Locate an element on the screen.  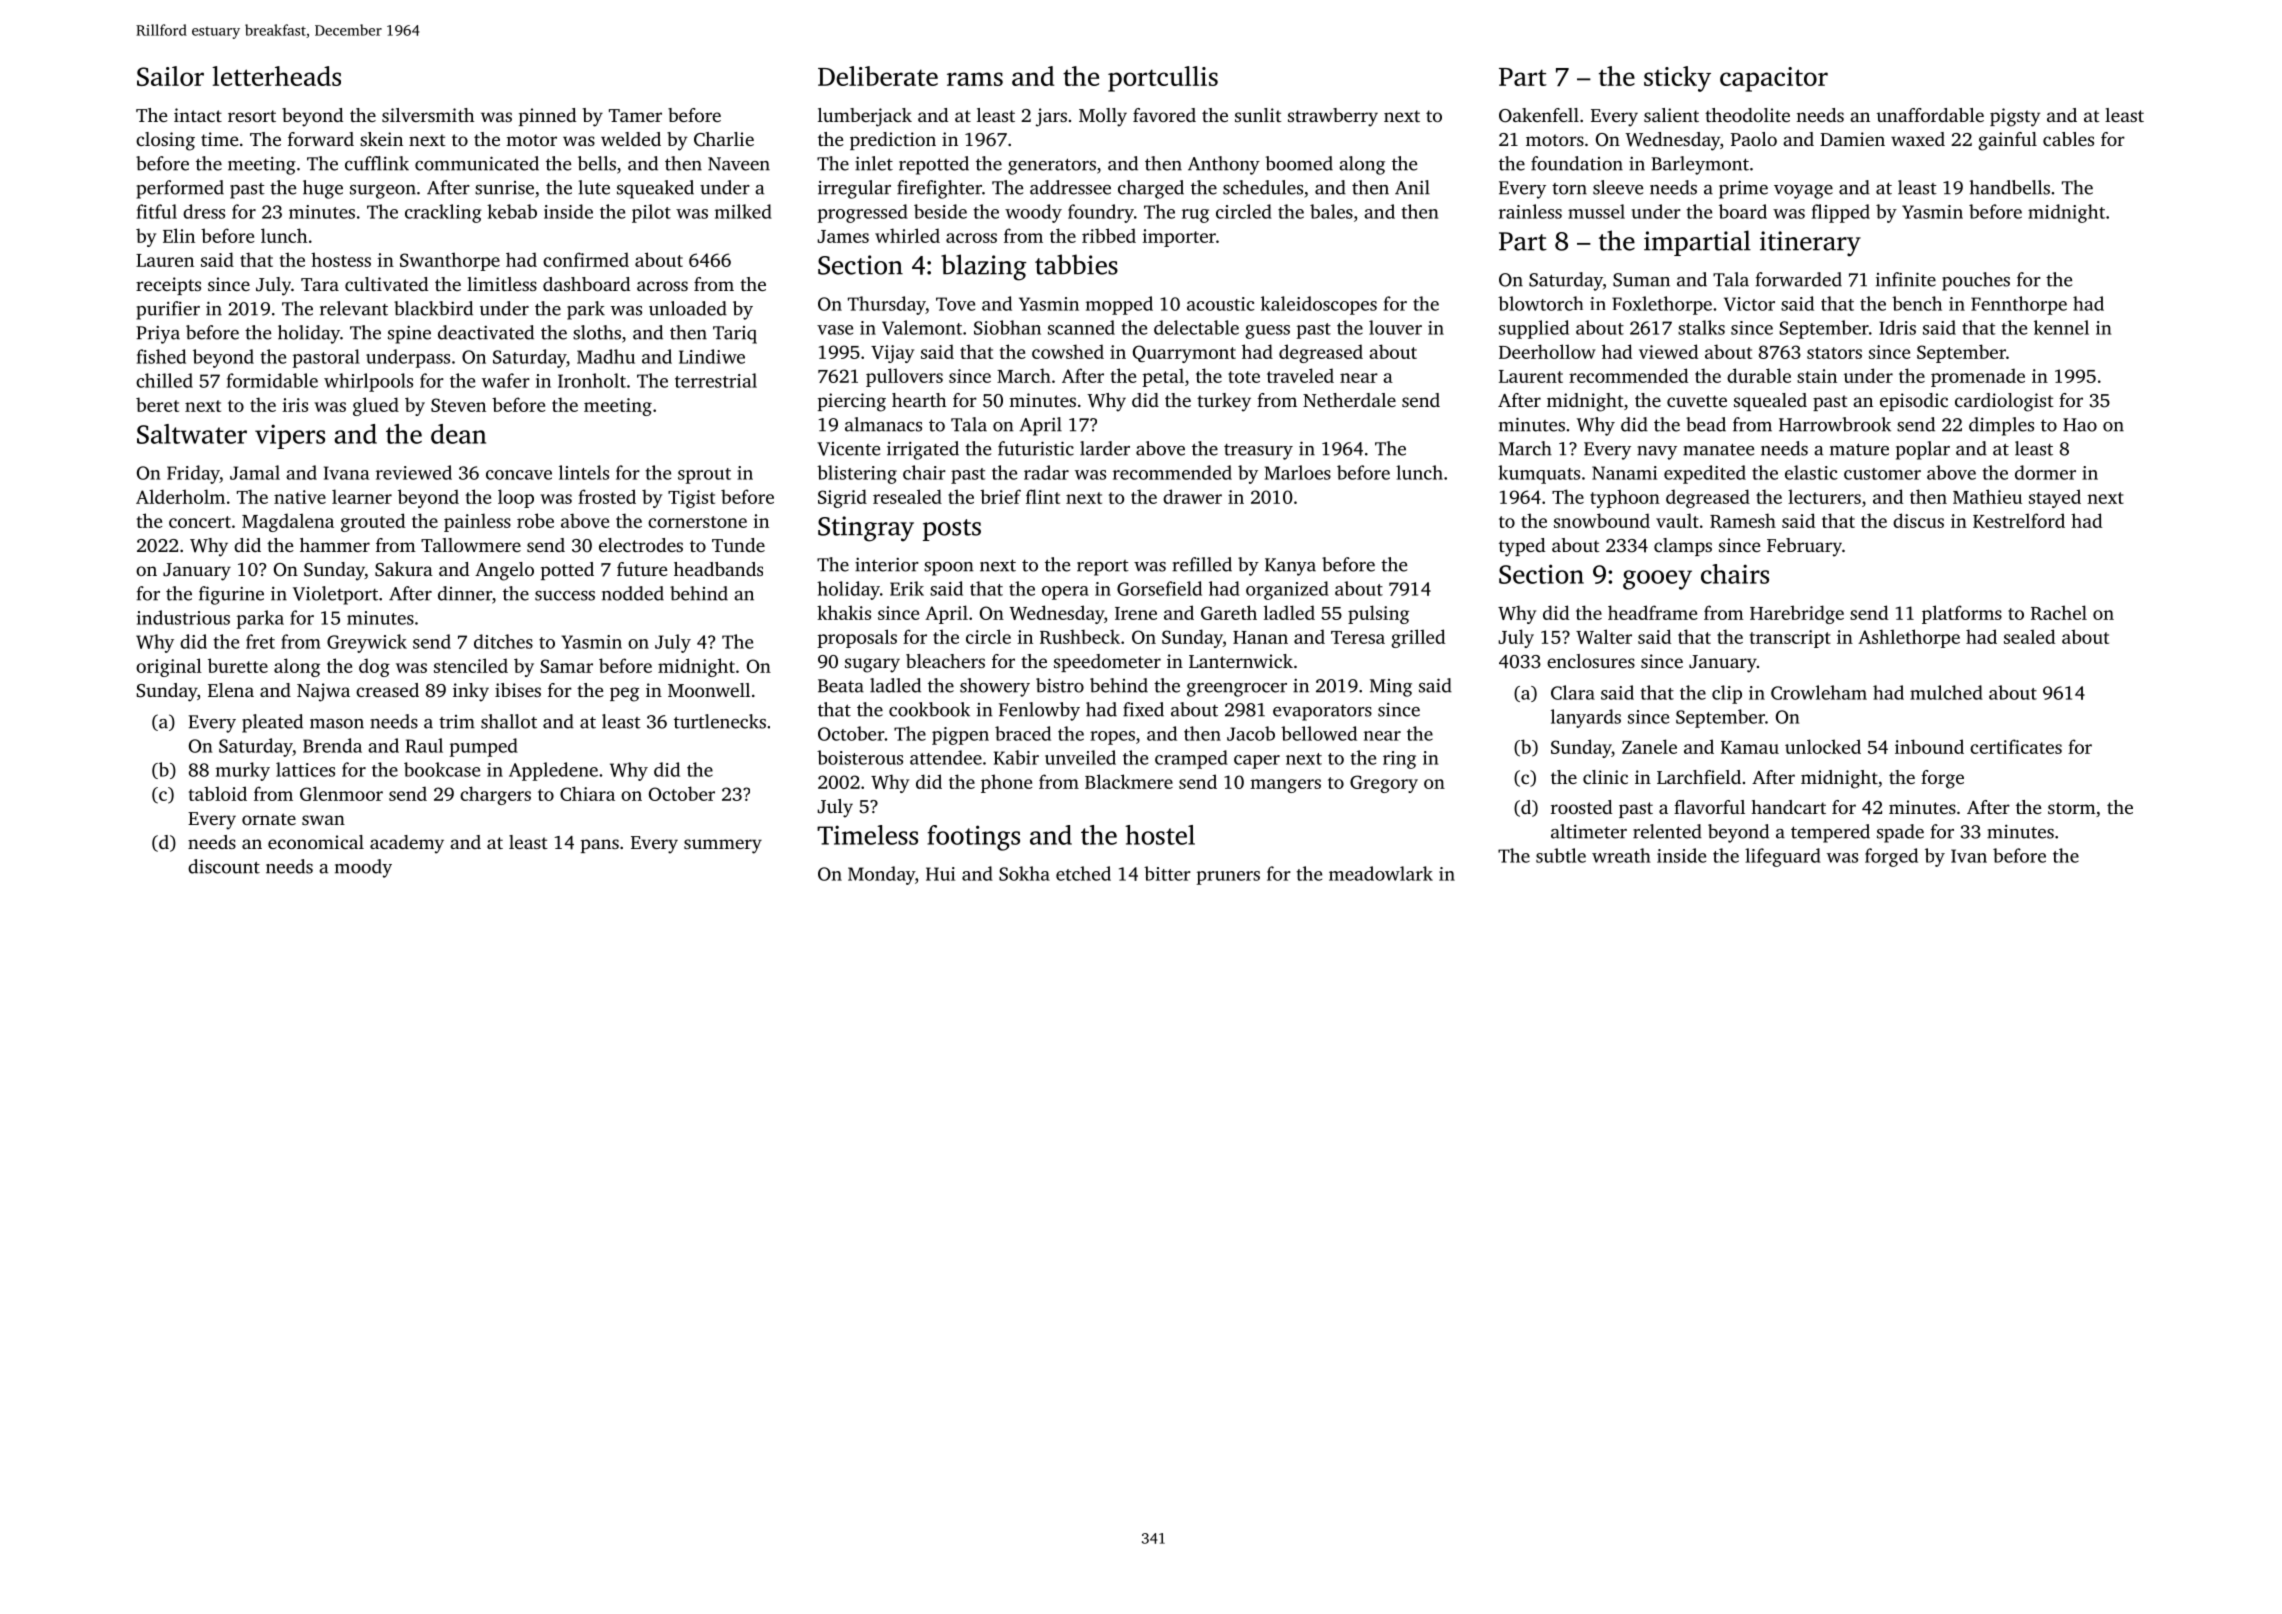
Oakenfell is located at coordinates (1539, 115).
